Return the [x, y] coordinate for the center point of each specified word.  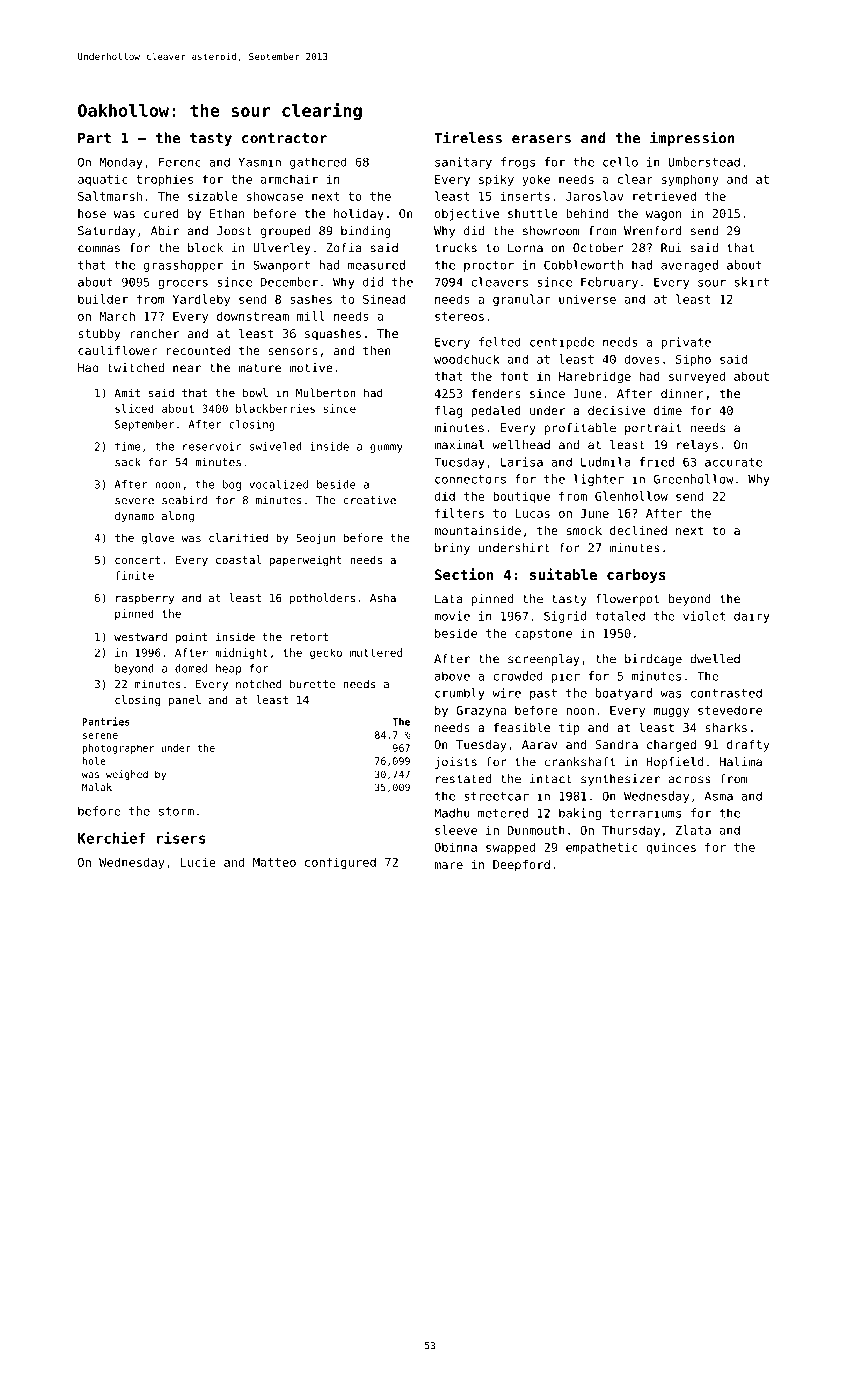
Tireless [468, 137]
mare [448, 865]
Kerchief [112, 838]
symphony [690, 180]
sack [128, 462]
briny [452, 549]
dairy [752, 617]
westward [140, 636]
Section [464, 574]
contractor [284, 138]
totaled [620, 616]
